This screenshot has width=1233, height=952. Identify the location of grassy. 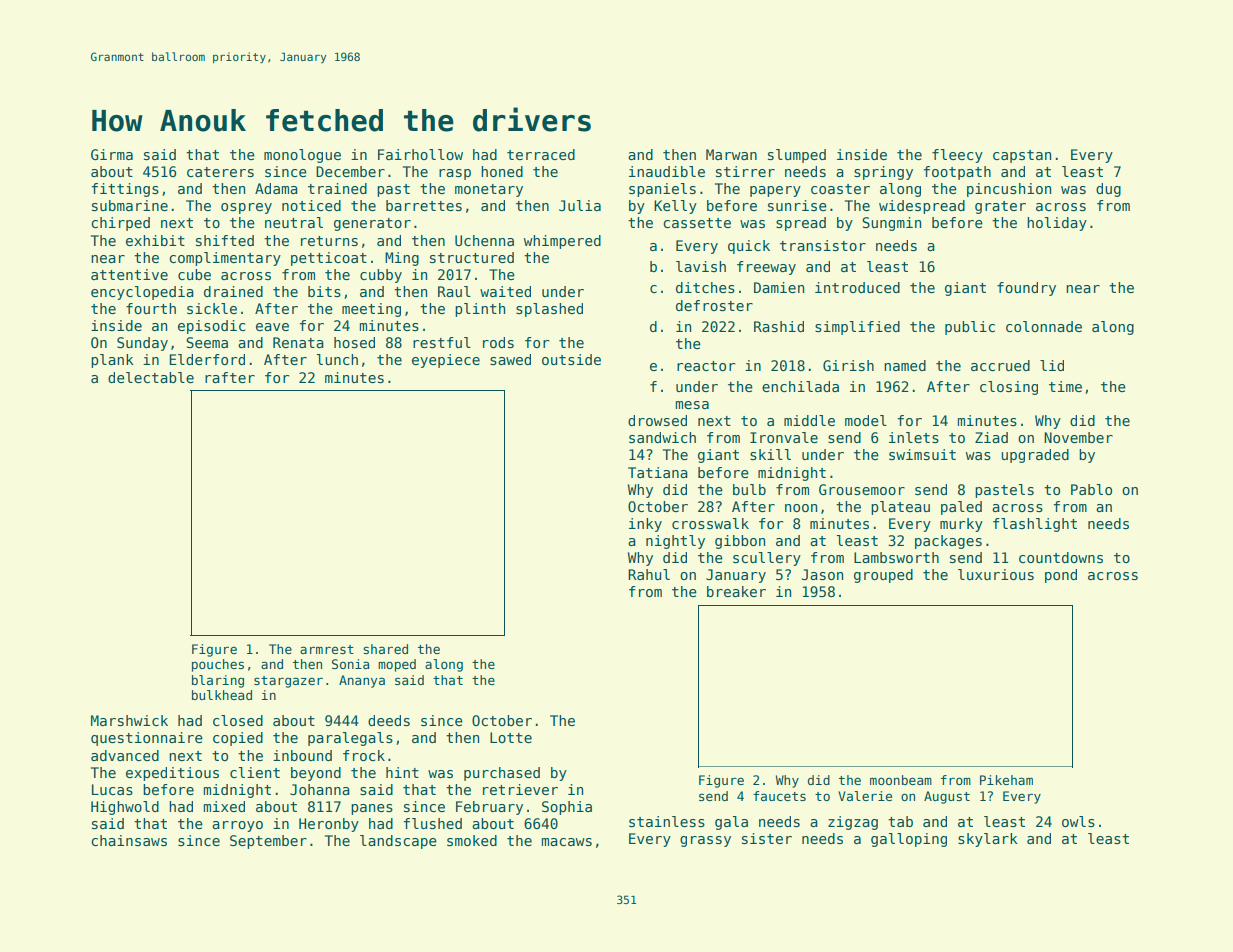
(705, 841).
